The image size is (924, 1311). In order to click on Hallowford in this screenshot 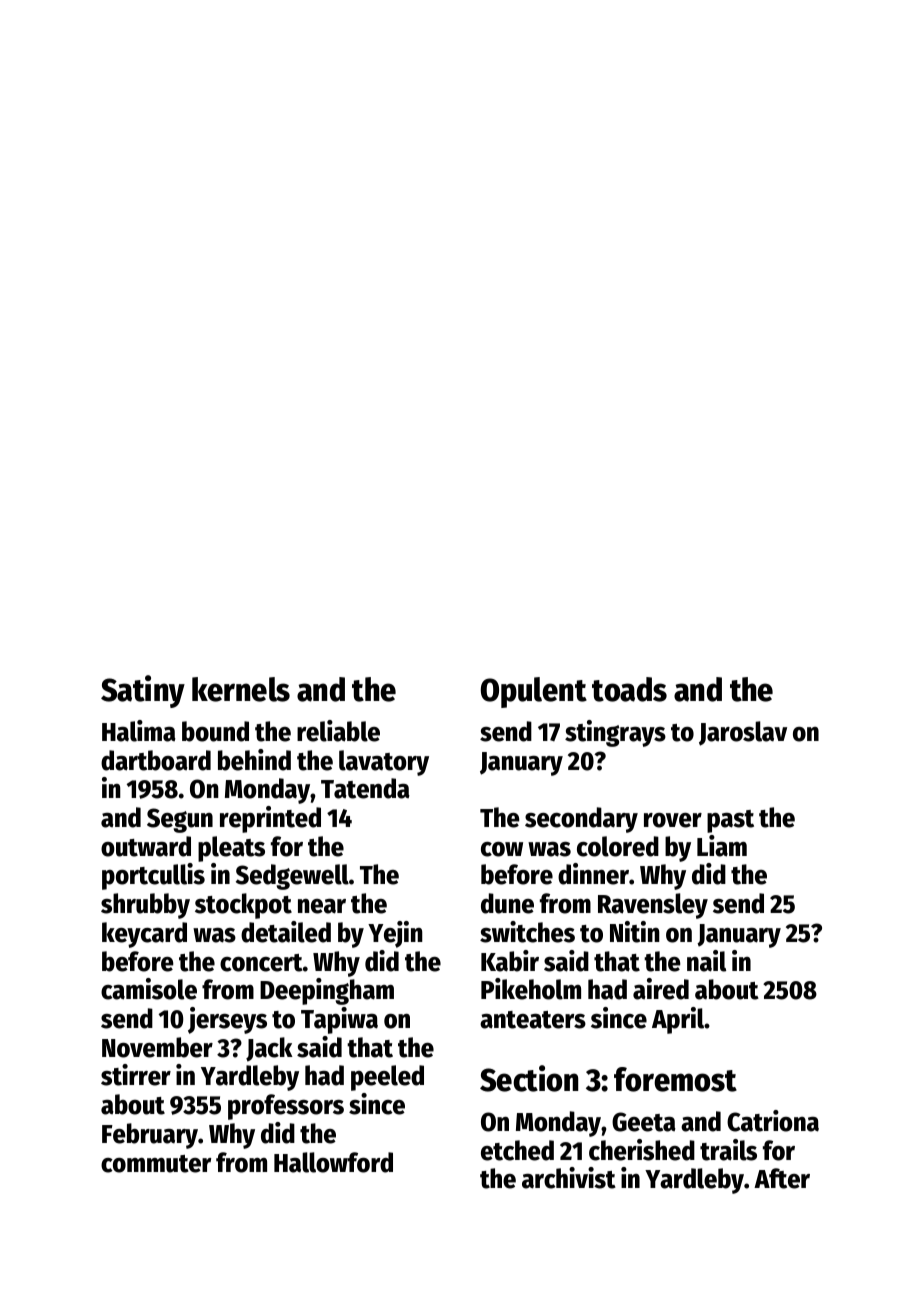, I will do `click(333, 1162)`.
